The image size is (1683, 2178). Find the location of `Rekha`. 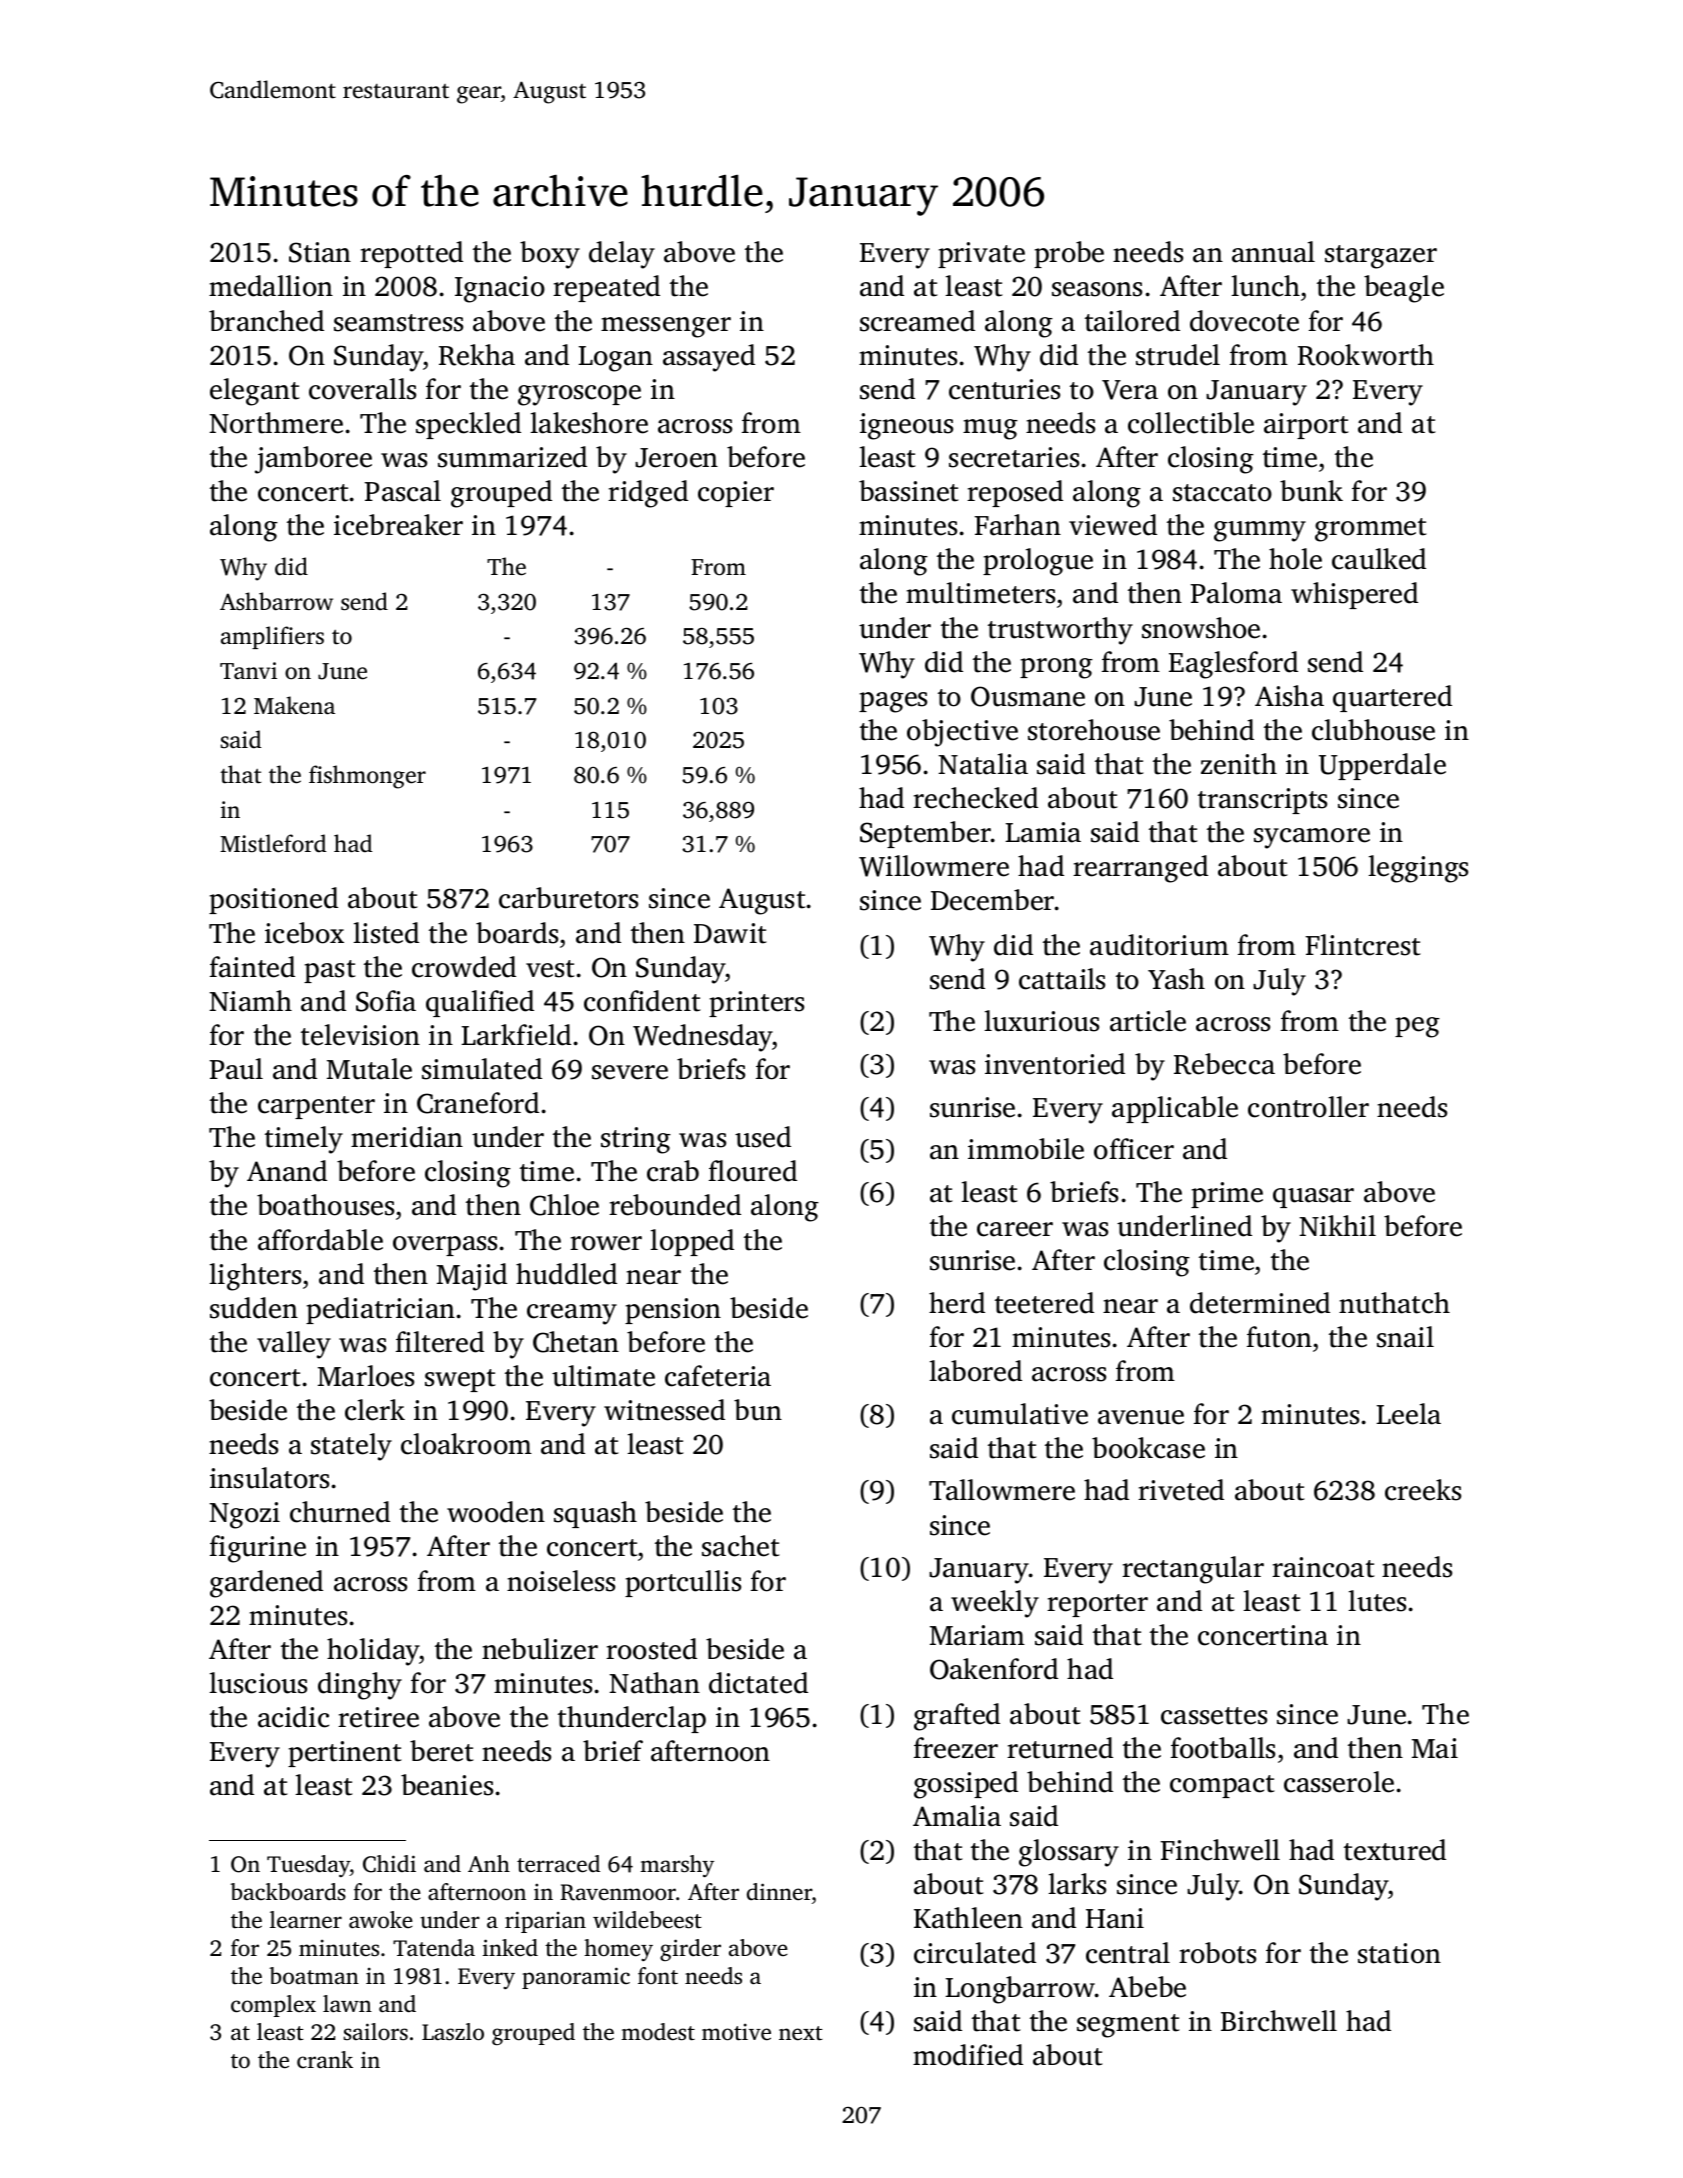

Rekha is located at coordinates (477, 355).
